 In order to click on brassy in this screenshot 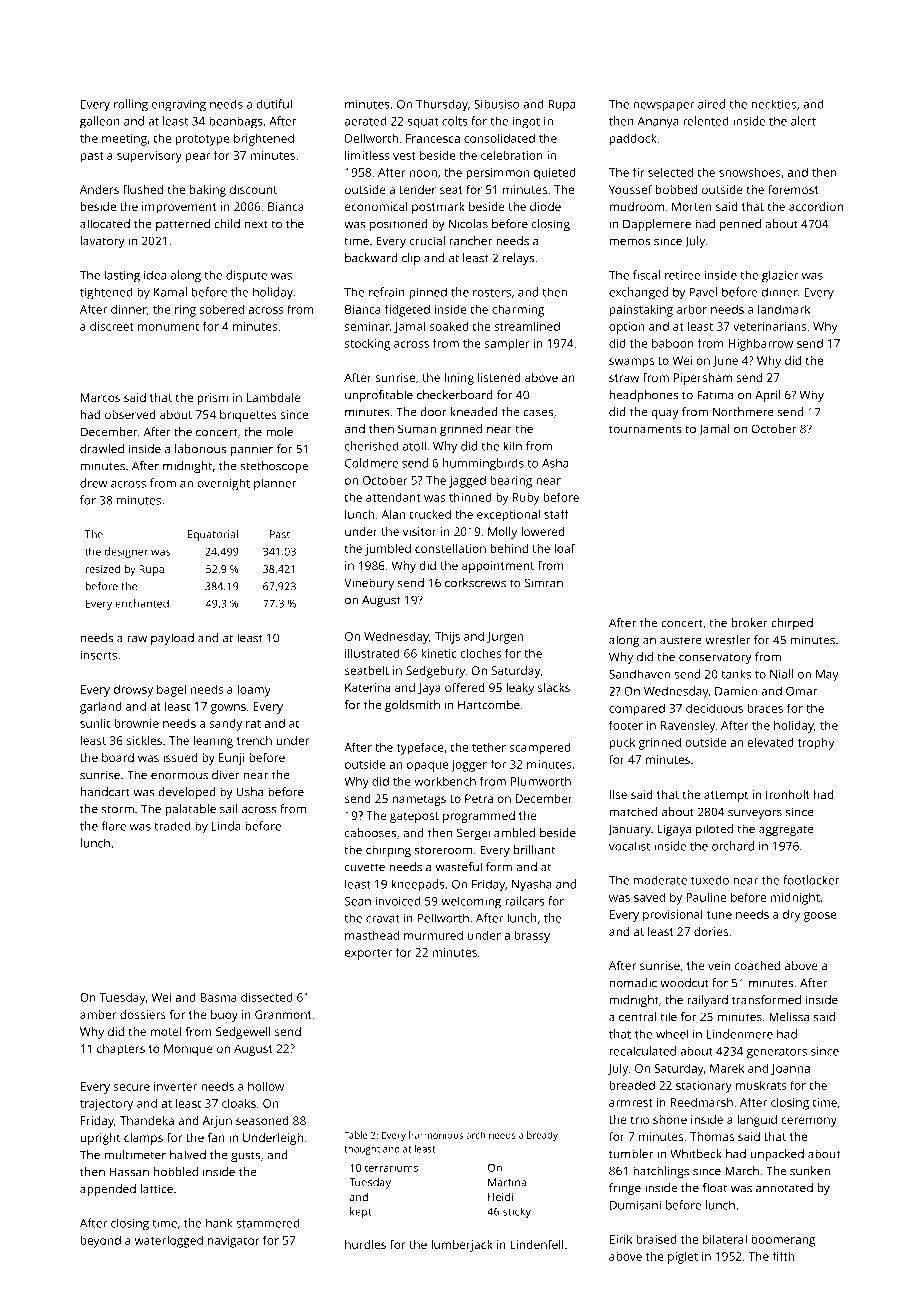, I will do `click(532, 936)`.
